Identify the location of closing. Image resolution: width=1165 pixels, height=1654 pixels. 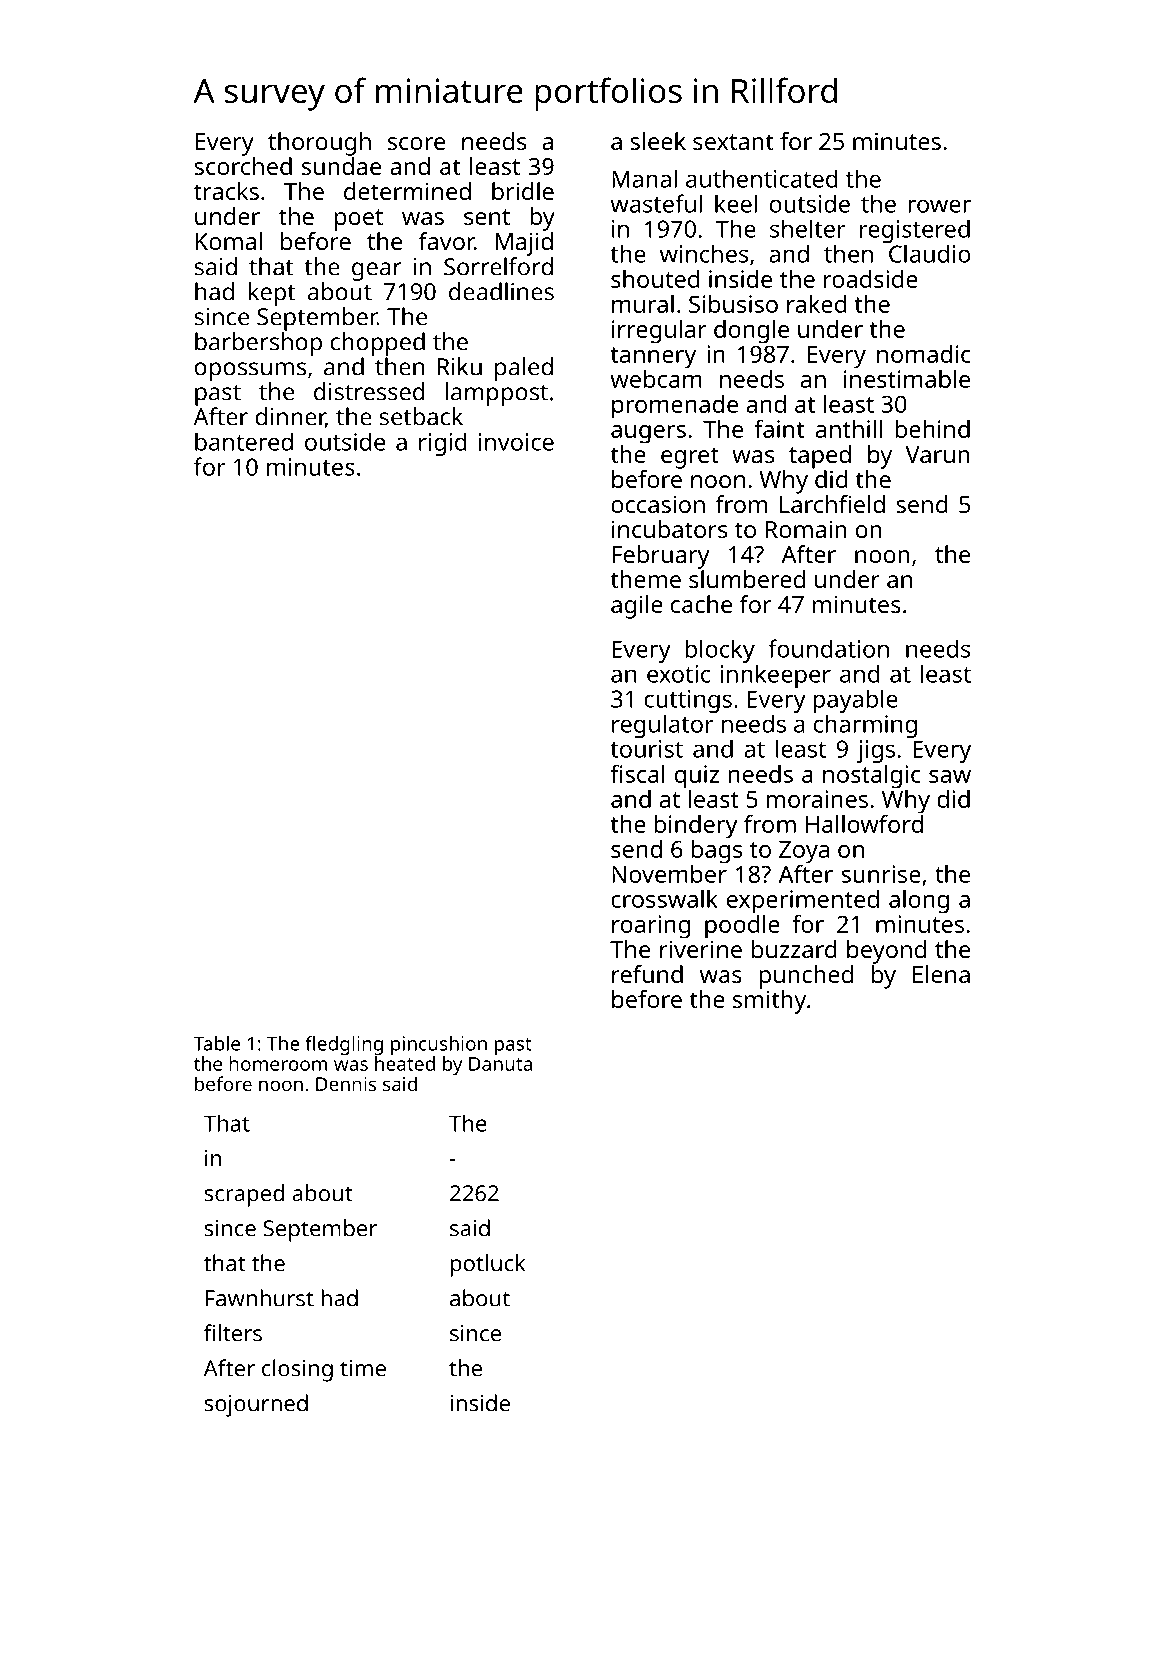
(297, 1370).
